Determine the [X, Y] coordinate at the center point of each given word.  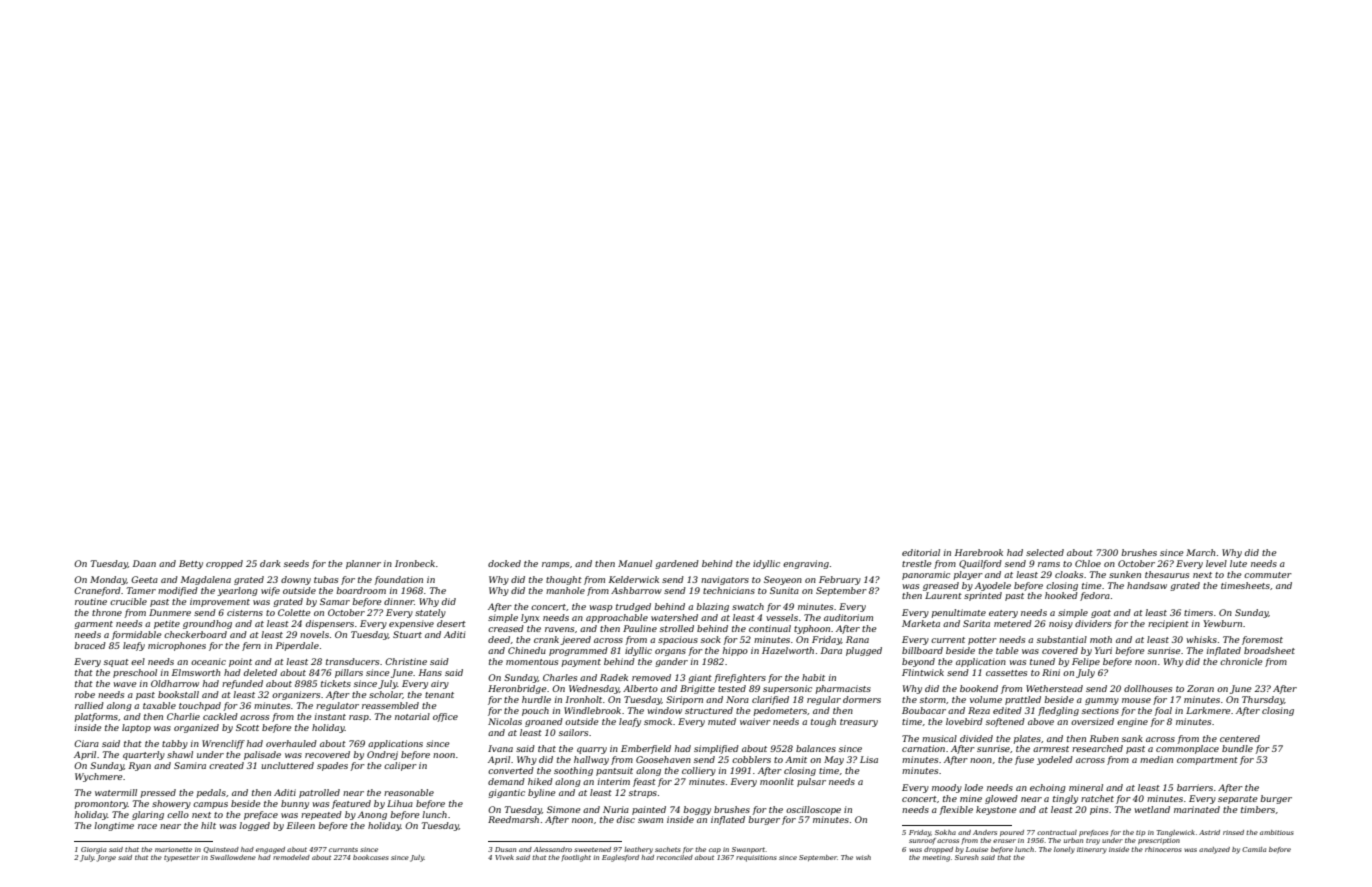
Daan [144, 563]
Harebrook [979, 552]
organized [196, 728]
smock [658, 721]
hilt [208, 825]
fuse [1024, 760]
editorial [921, 552]
